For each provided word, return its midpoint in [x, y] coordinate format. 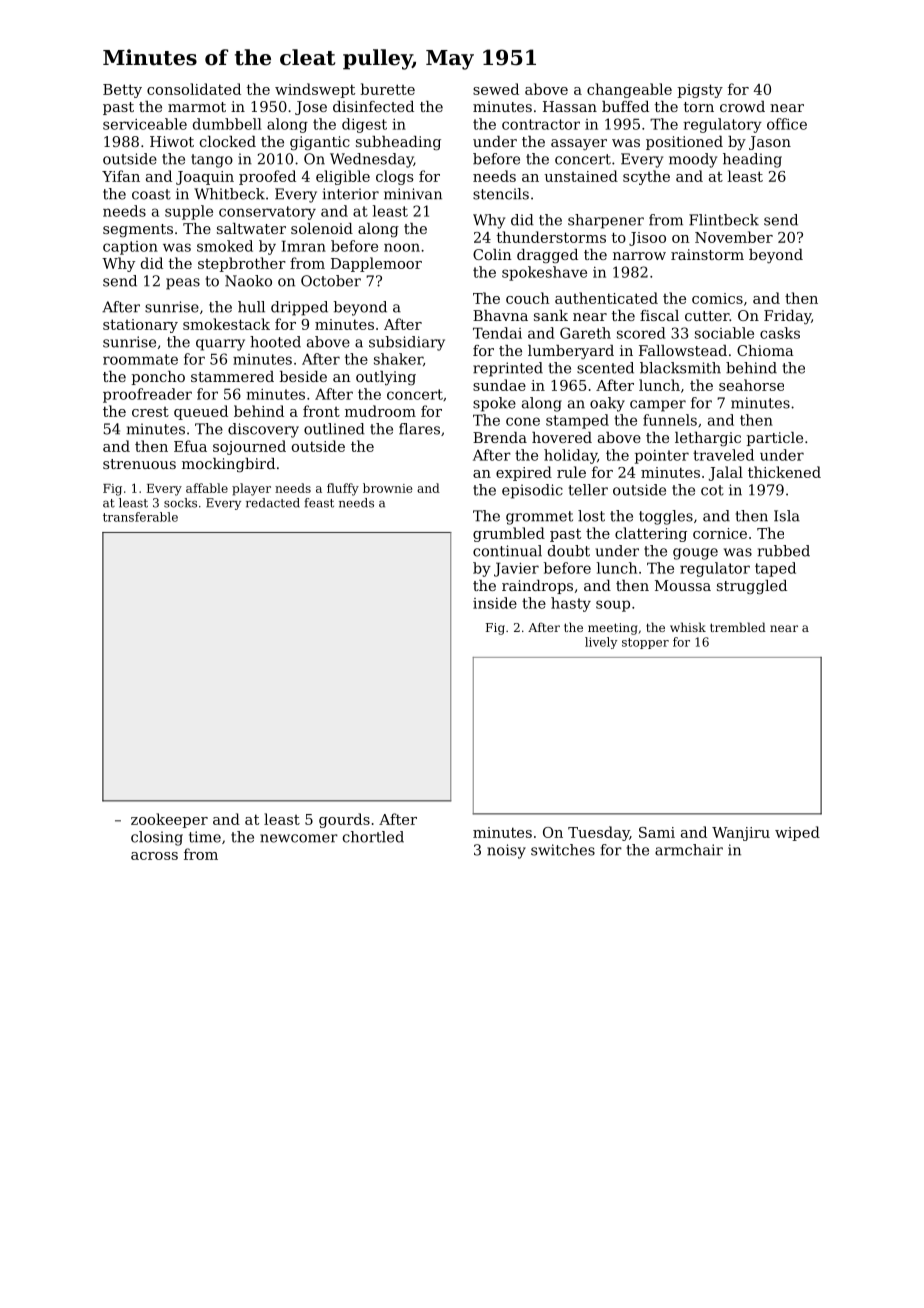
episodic [532, 491]
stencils [501, 194]
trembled [738, 627]
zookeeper [169, 820]
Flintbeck [724, 220]
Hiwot [172, 141]
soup [613, 606]
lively [601, 643]
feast [319, 503]
